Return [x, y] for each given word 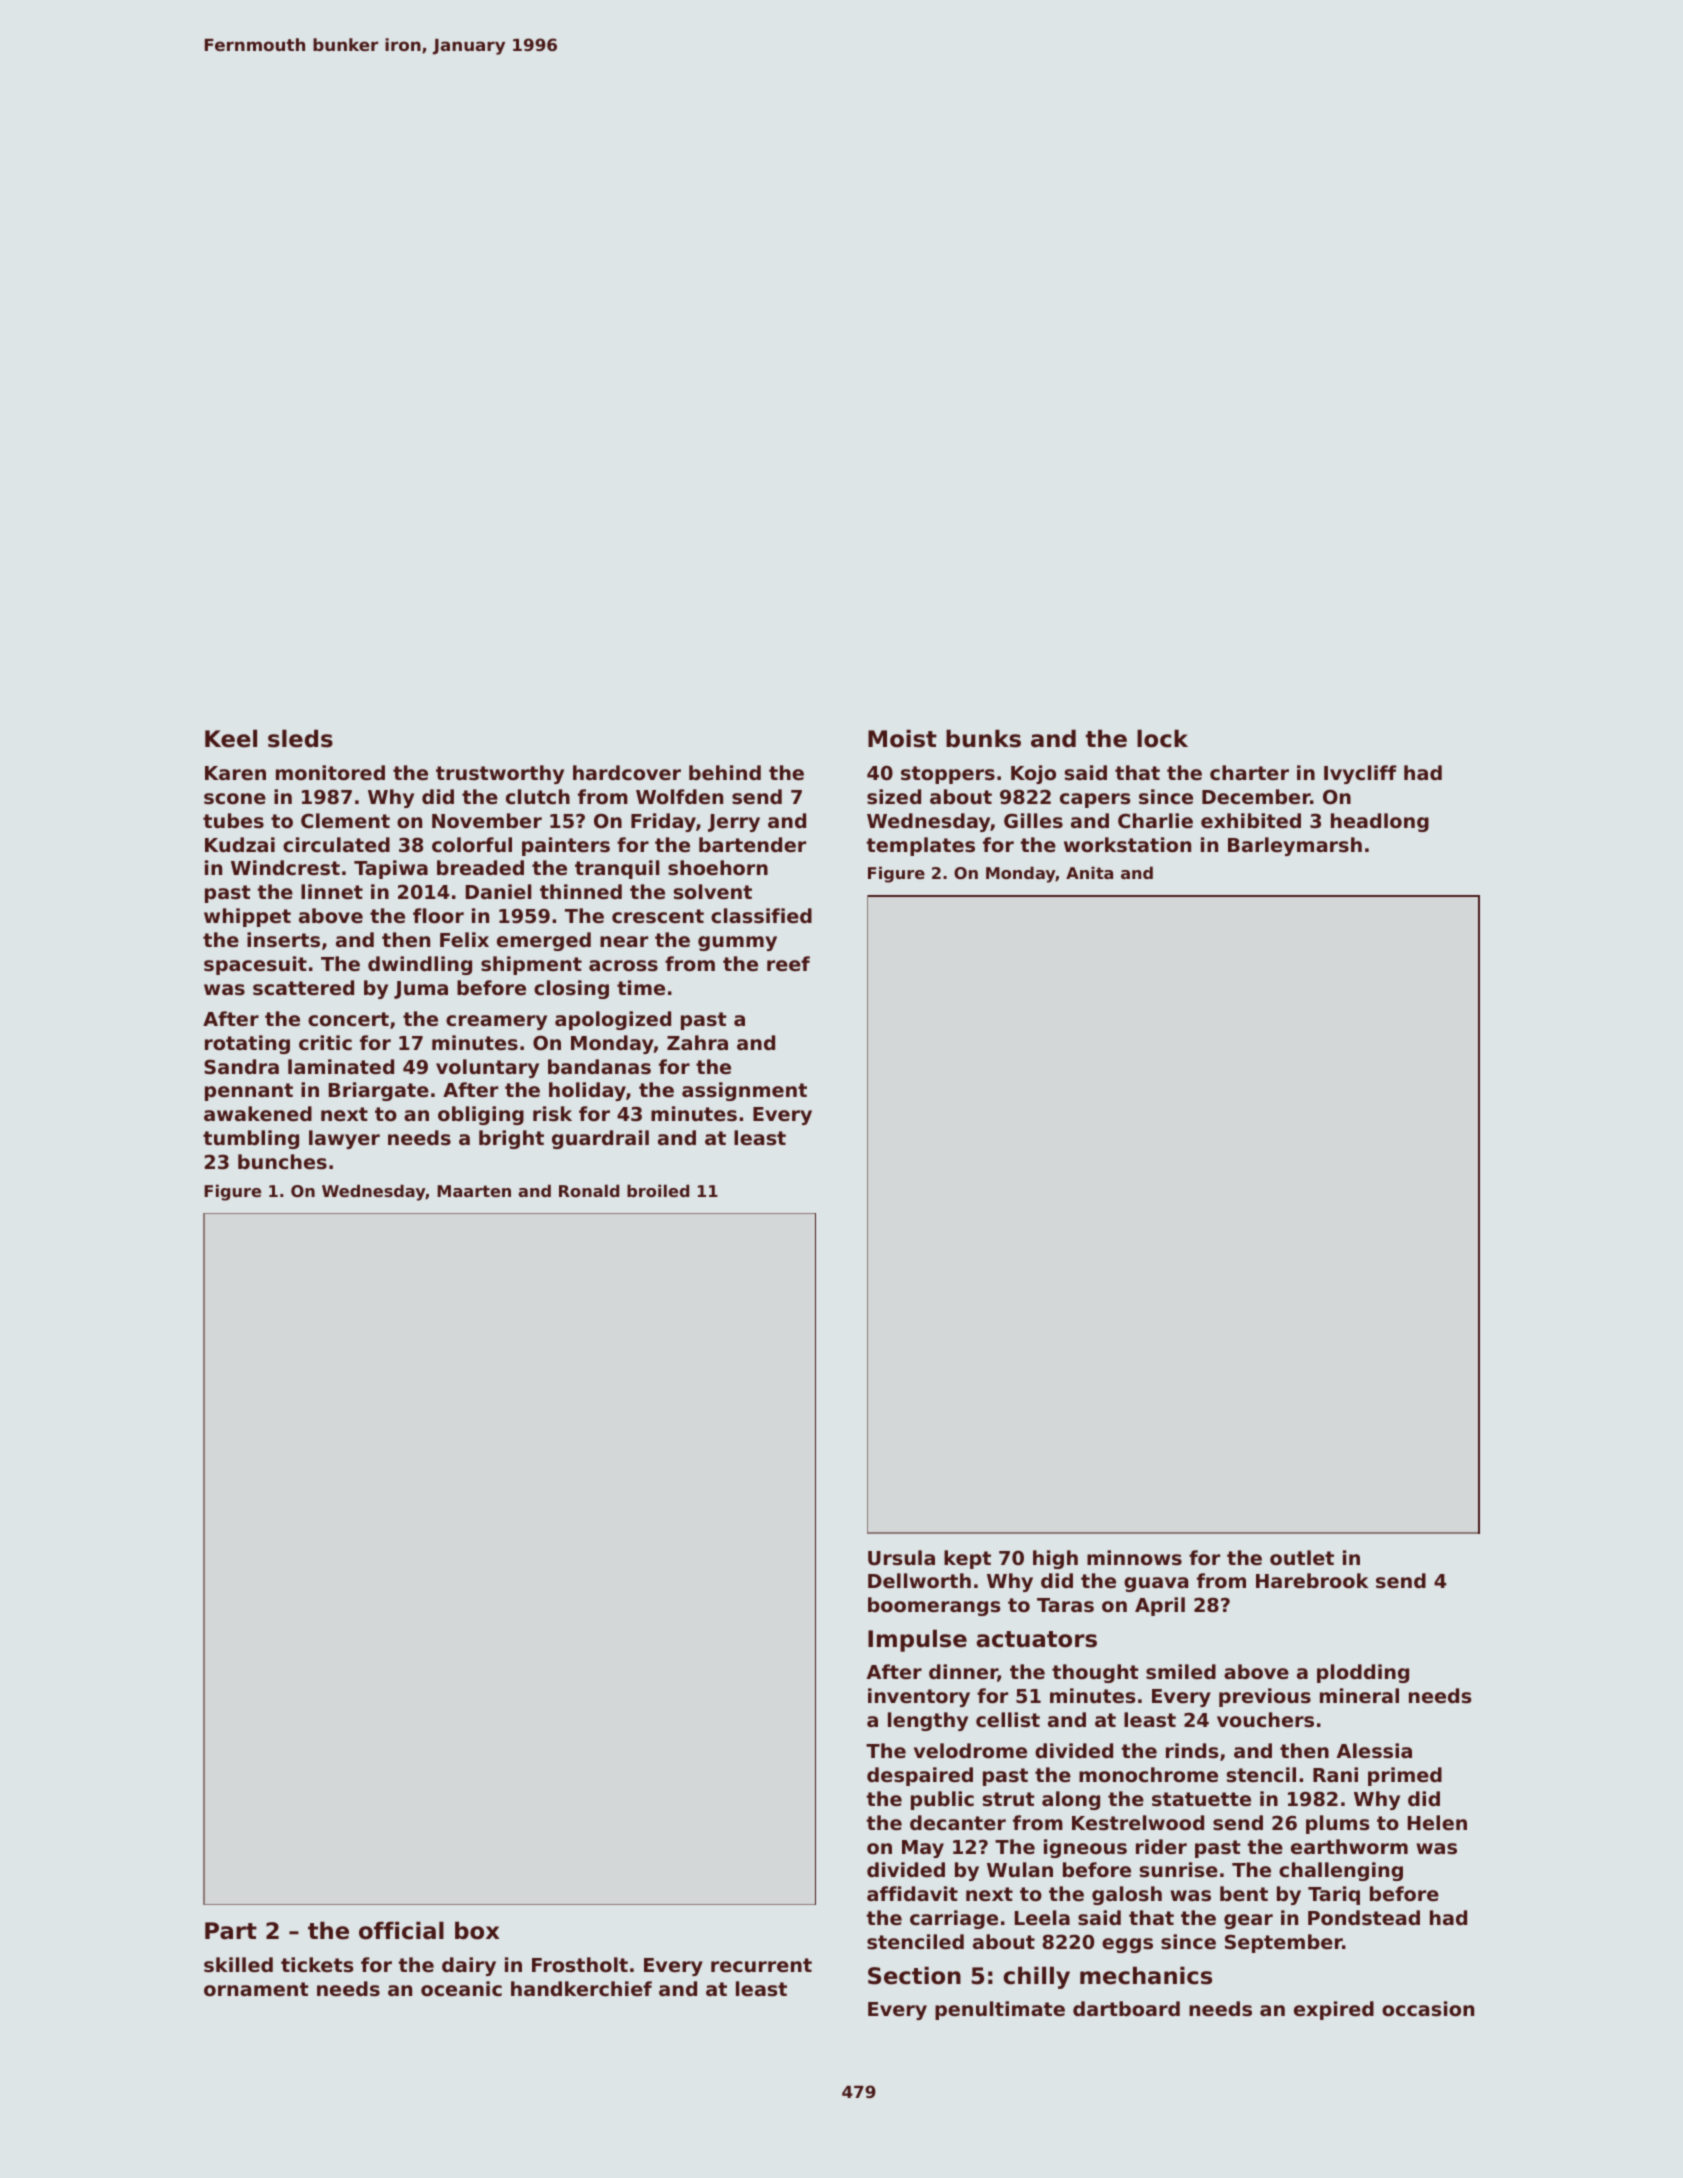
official [401, 1930]
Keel [231, 738]
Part [231, 1931]
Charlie [1155, 820]
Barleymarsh [1295, 846]
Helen [1437, 1822]
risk [552, 1113]
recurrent [761, 1965]
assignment [744, 1091]
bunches [282, 1161]
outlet [1302, 1557]
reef [788, 963]
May [923, 1849]
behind [725, 772]
